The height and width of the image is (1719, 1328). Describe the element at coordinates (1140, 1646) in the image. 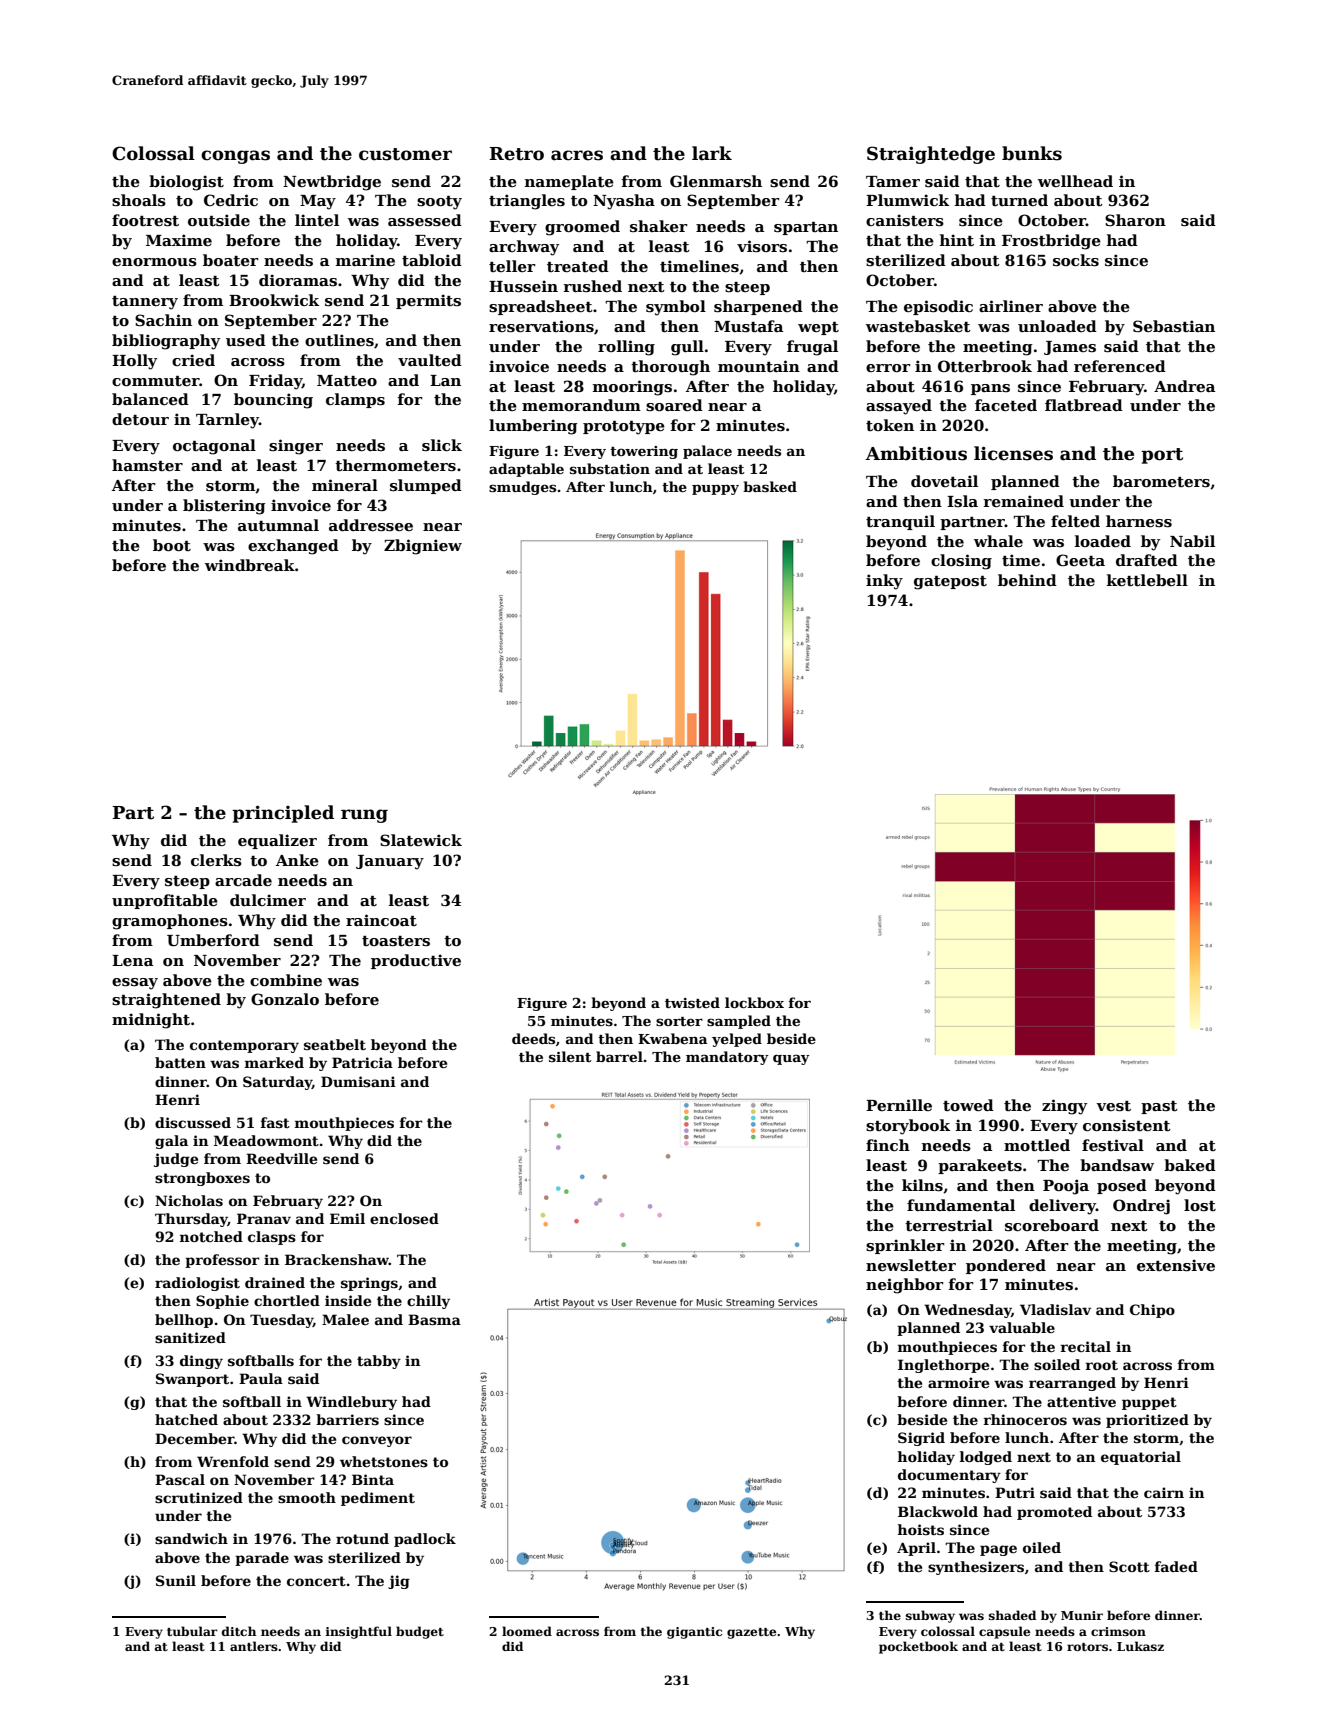

I see `Lukasz` at that location.
